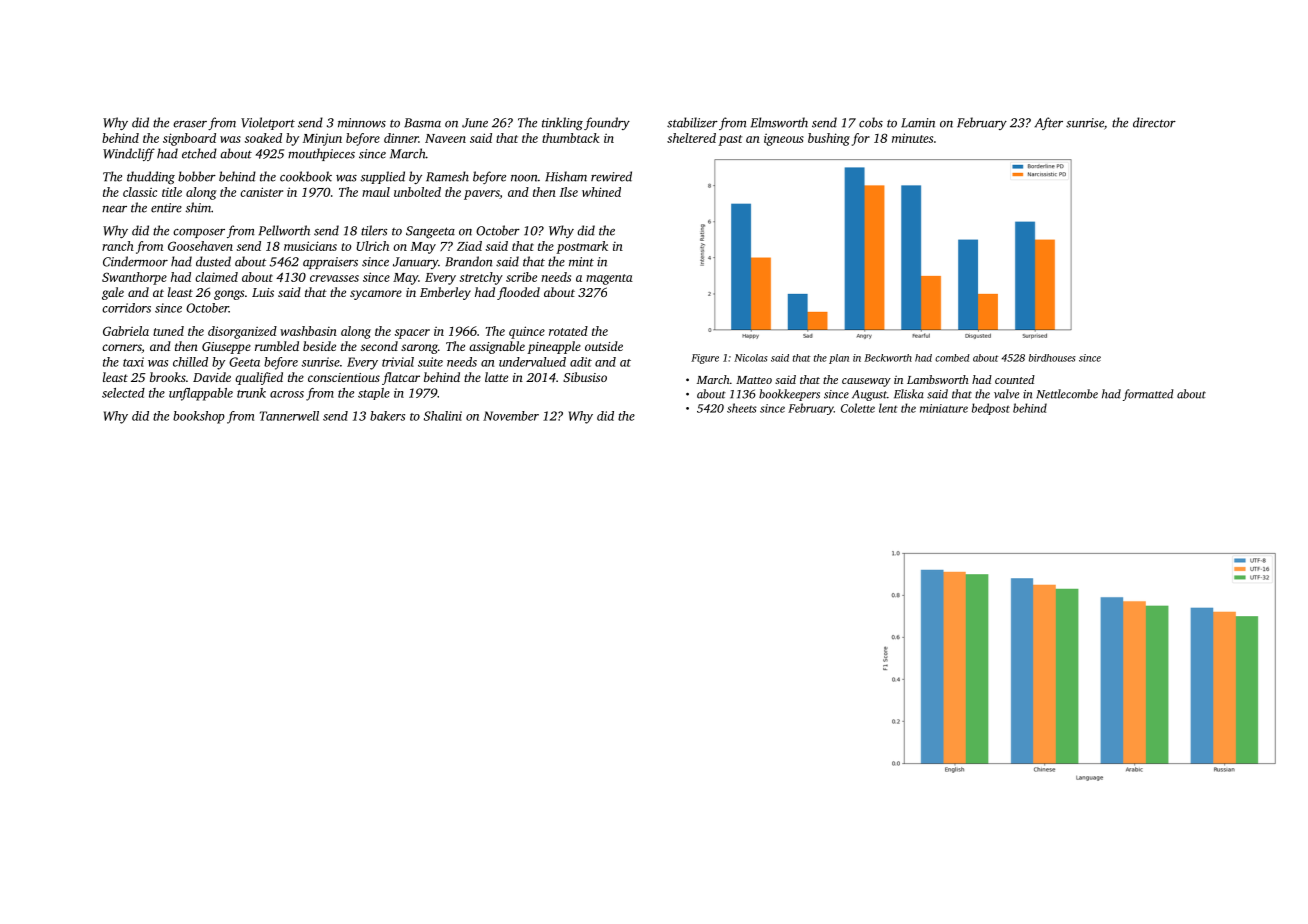  I want to click on eraser, so click(190, 124).
